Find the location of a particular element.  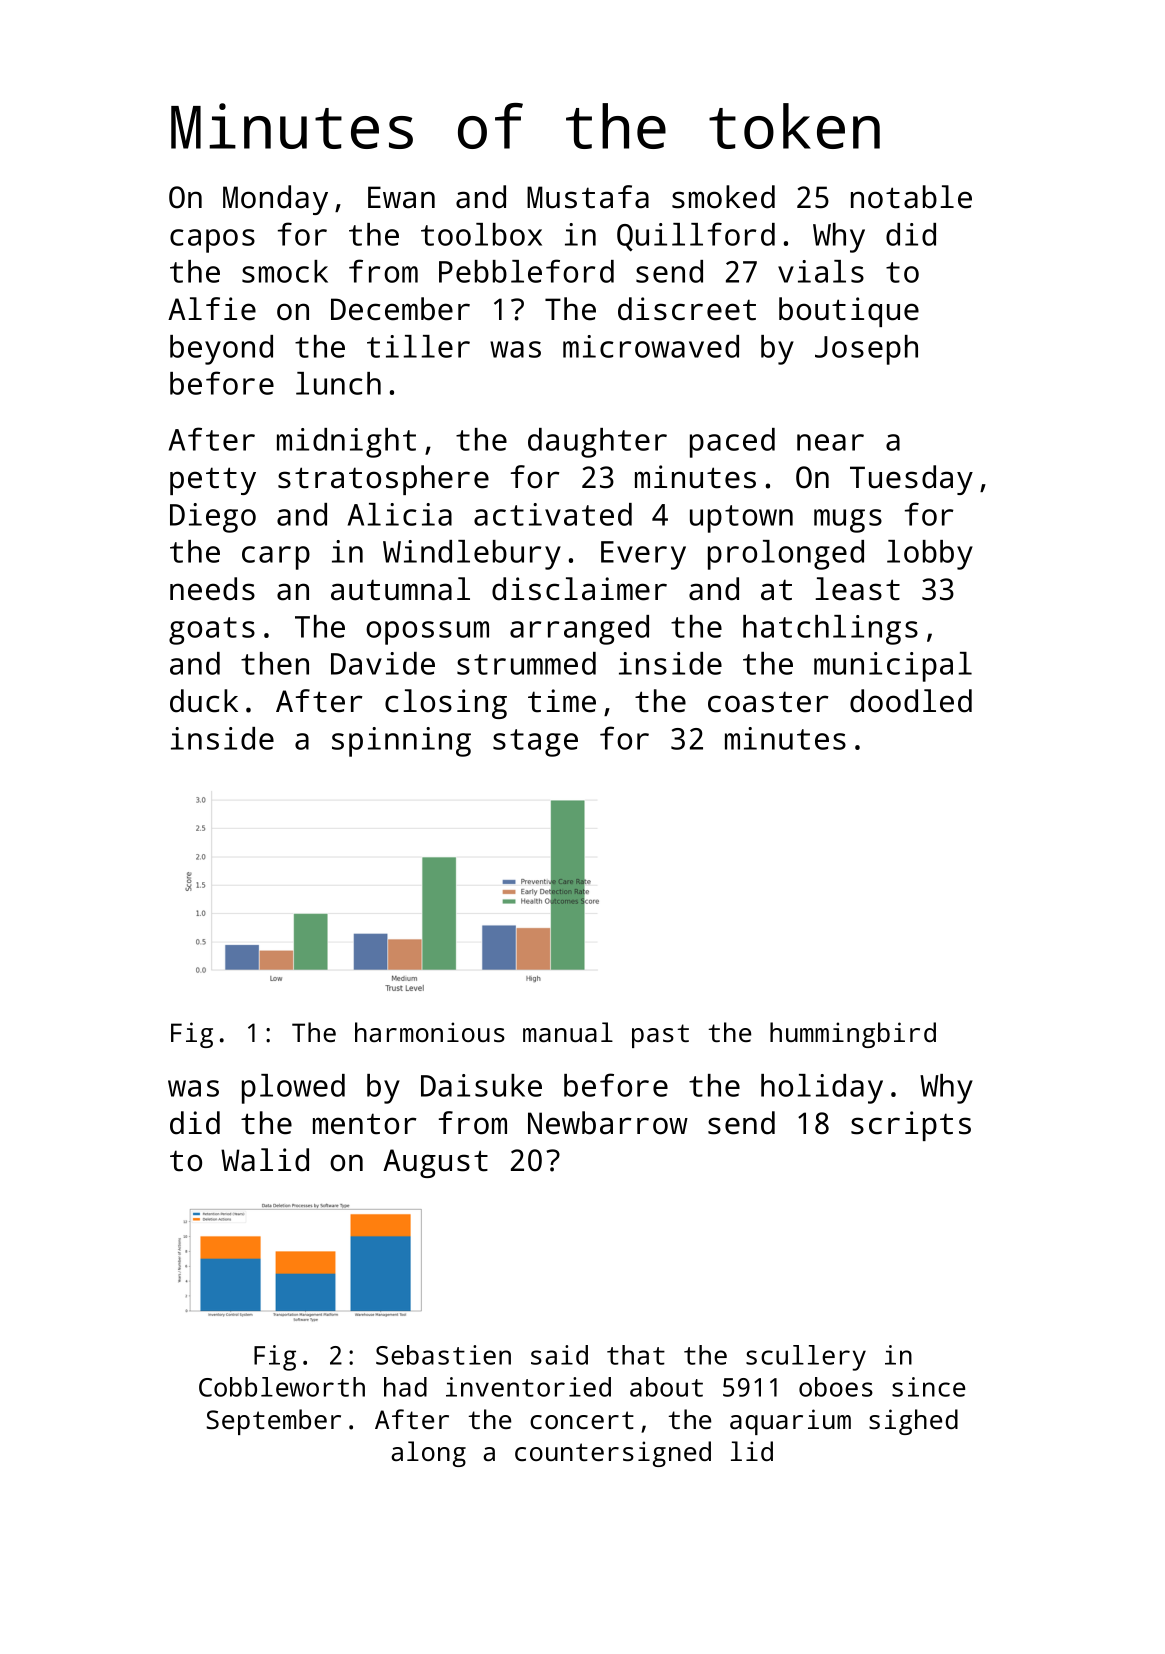

Sebastien is located at coordinates (443, 1355).
